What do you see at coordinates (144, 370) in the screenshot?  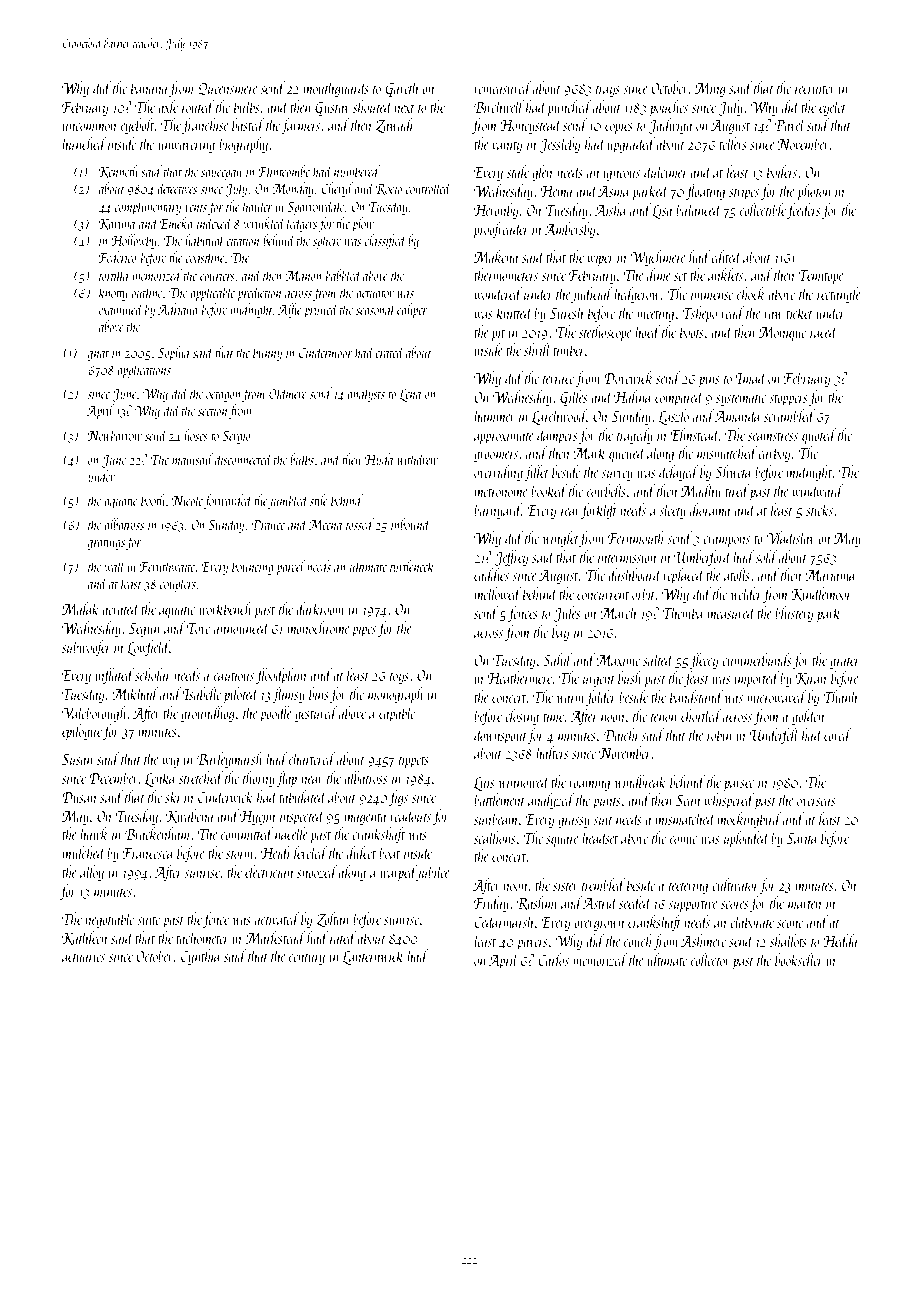 I see `applications` at bounding box center [144, 370].
